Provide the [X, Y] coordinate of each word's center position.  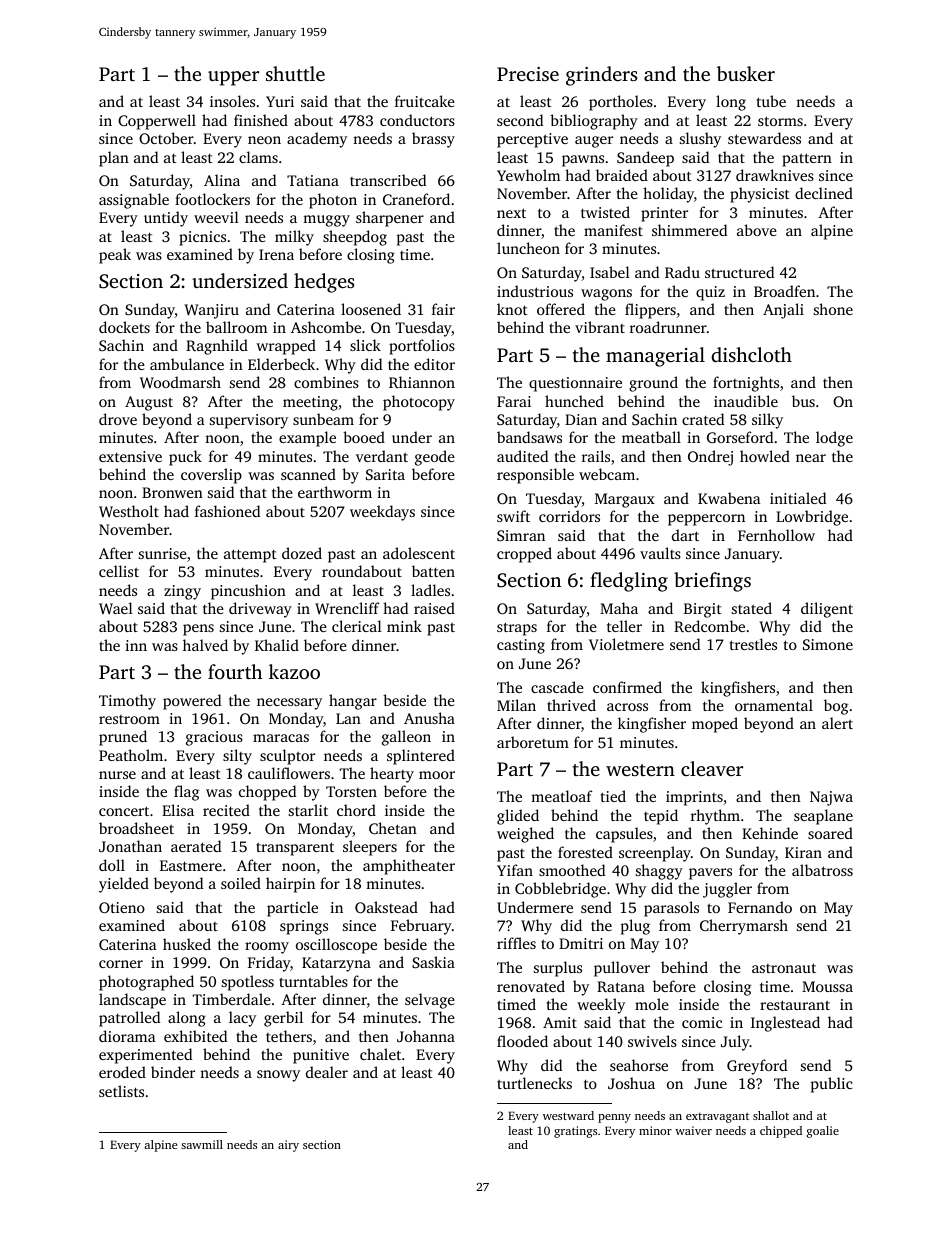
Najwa [831, 798]
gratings [575, 1132]
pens [198, 630]
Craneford [416, 199]
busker [746, 73]
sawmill [202, 1144]
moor [437, 775]
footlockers [212, 199]
